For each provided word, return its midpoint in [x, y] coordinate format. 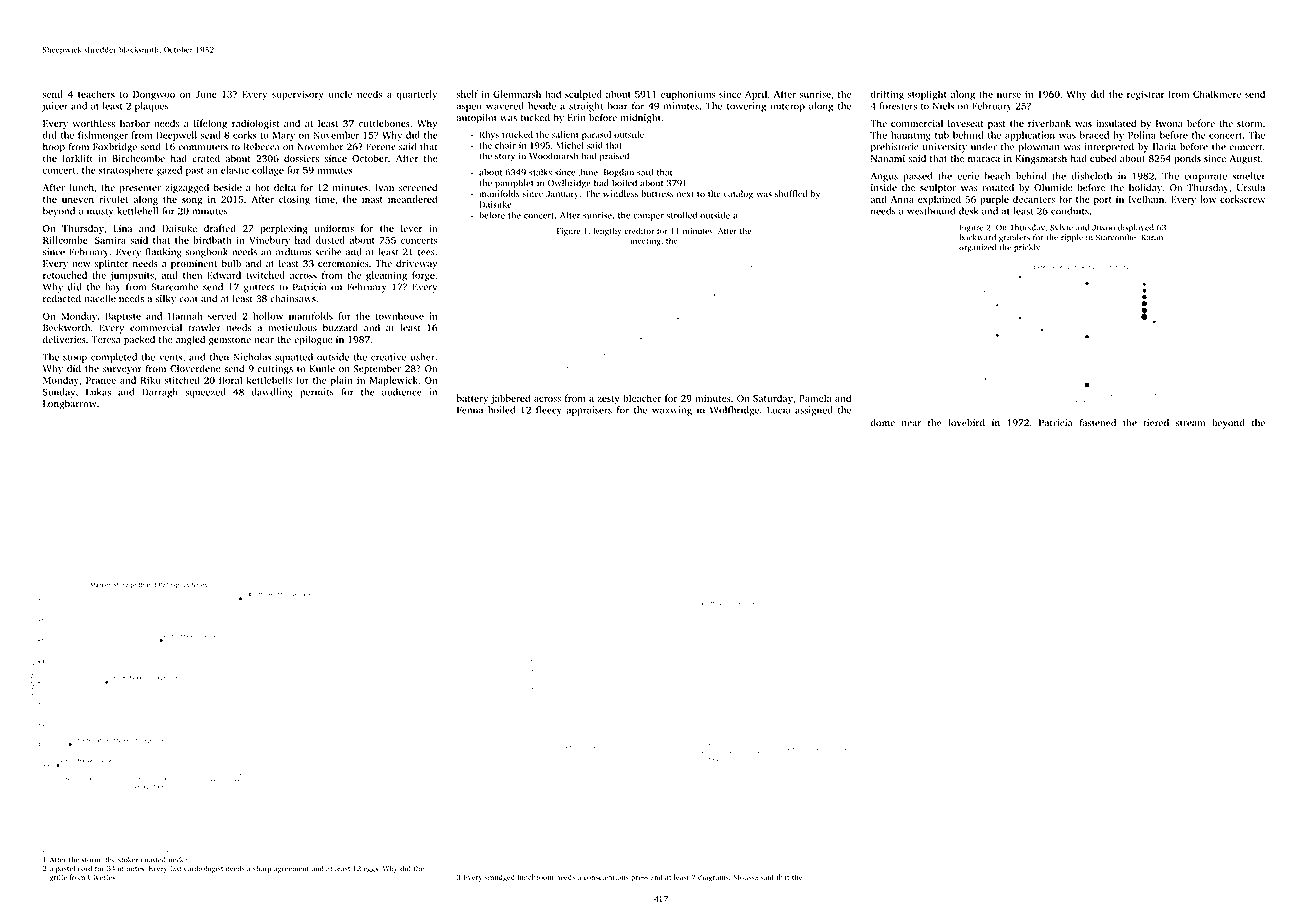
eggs [370, 870]
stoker [128, 860]
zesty [608, 400]
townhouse [399, 316]
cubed [1103, 158]
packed [139, 340]
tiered [1156, 423]
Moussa [745, 877]
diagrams [713, 878]
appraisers [589, 411]
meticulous [292, 328]
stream [1190, 423]
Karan [1152, 237]
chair [505, 145]
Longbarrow [70, 404]
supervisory [298, 95]
